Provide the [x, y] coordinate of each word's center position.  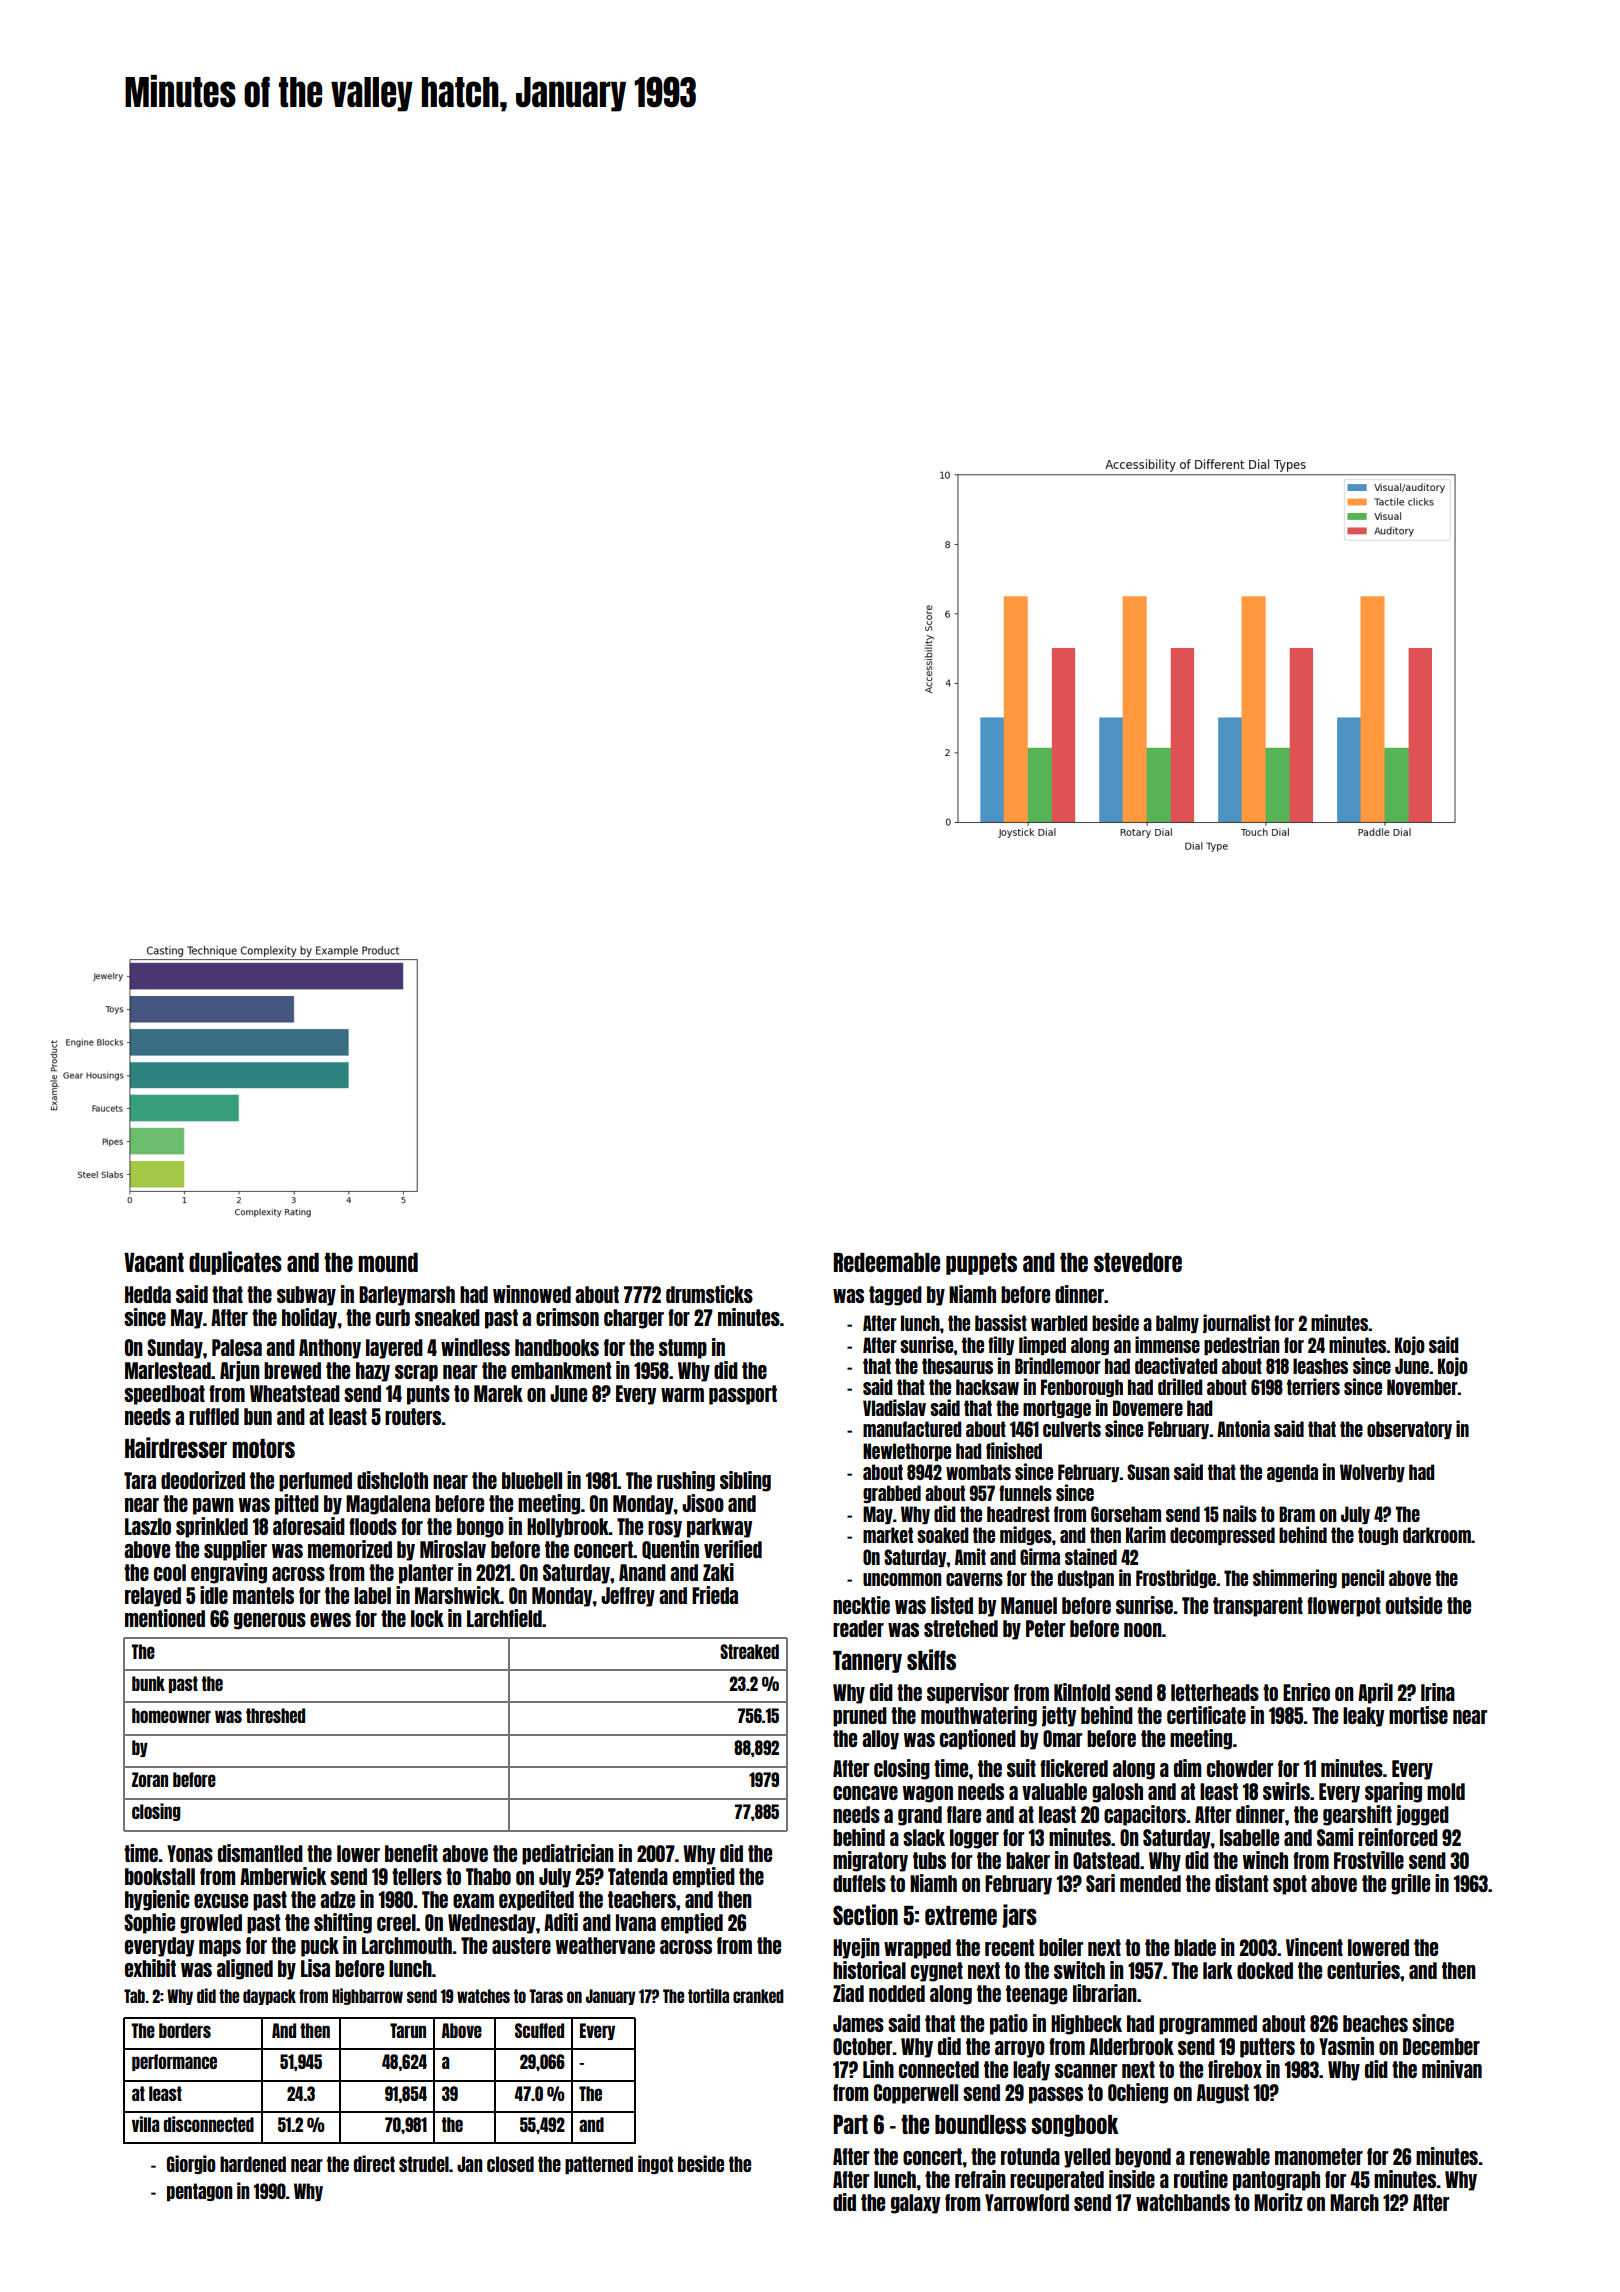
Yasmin [1346, 2046]
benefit [411, 1853]
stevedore [1138, 1262]
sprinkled [212, 1527]
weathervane [605, 1945]
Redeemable [886, 1262]
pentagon [199, 2192]
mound [388, 1262]
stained [1091, 1556]
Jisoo [703, 1503]
